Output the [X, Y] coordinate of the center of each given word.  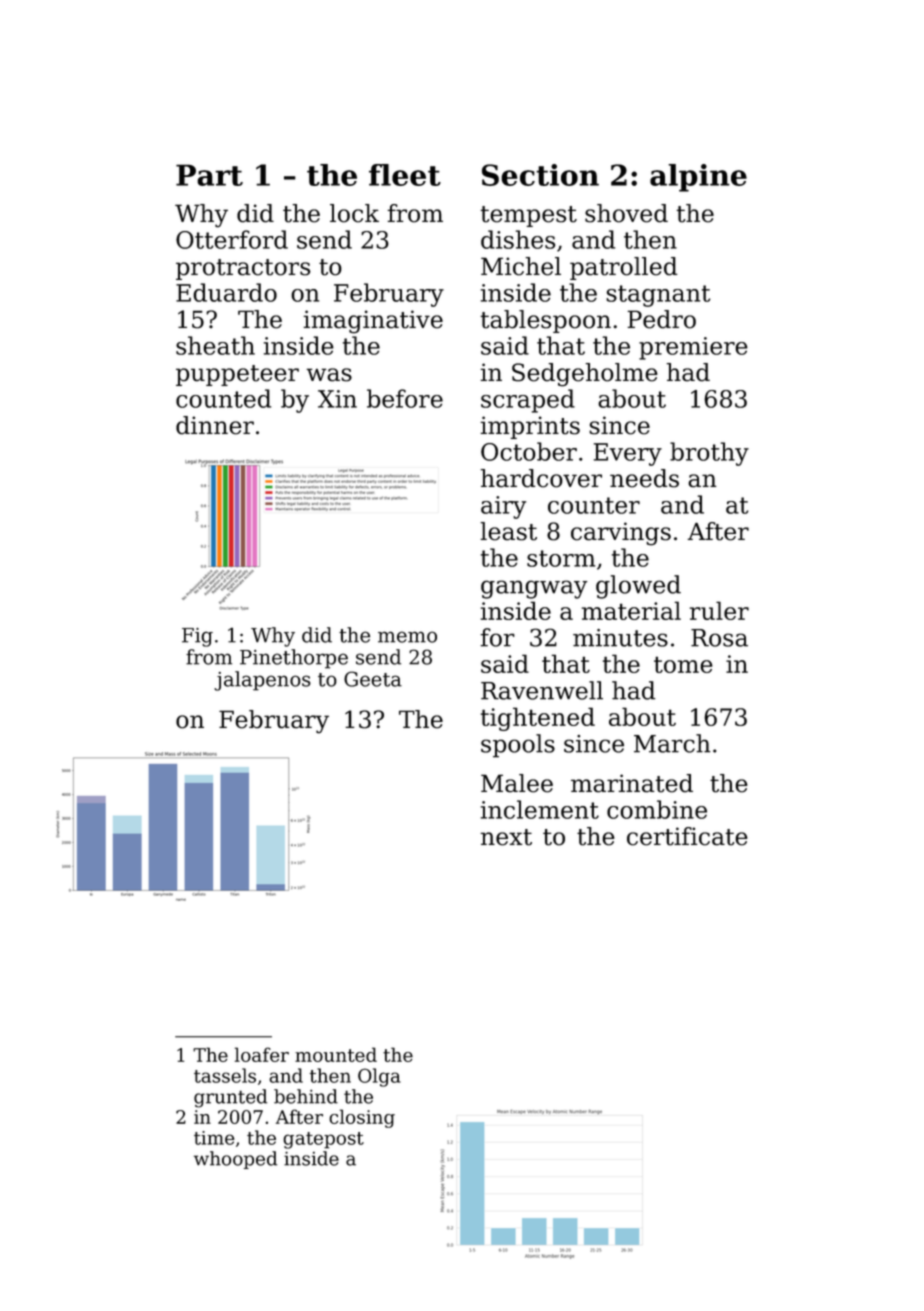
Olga [379, 1077]
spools [518, 746]
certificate [687, 836]
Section [540, 175]
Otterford [232, 239]
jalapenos [262, 681]
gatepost [323, 1140]
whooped [235, 1160]
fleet [405, 175]
